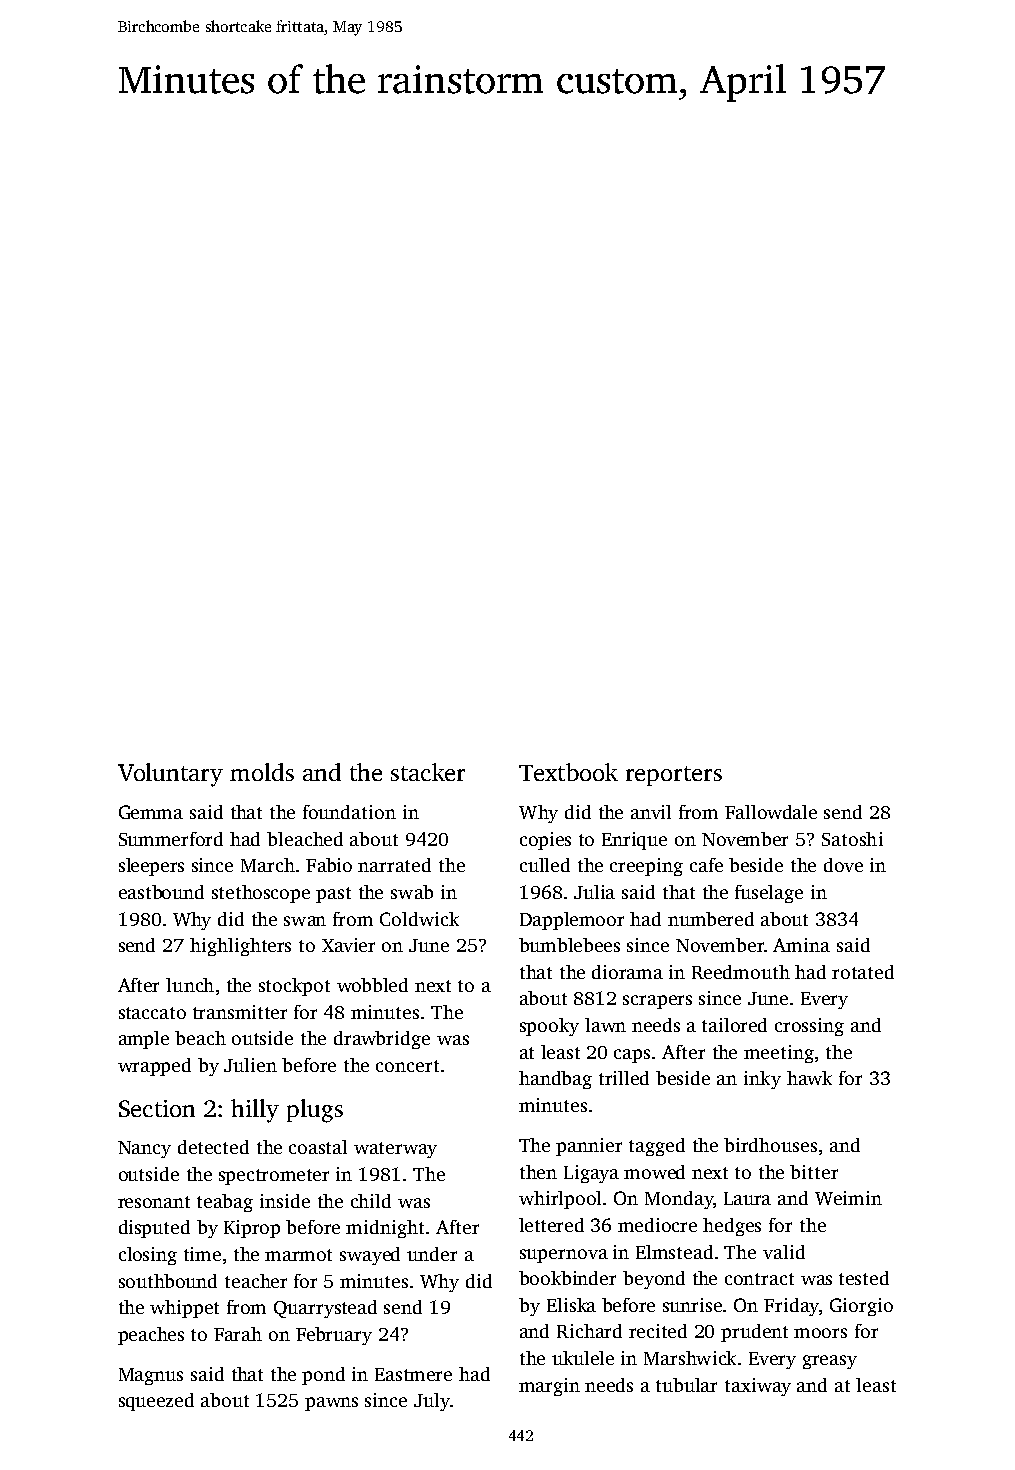 The image size is (1015, 1470). Describe the element at coordinates (412, 892) in the screenshot. I see `swab` at that location.
